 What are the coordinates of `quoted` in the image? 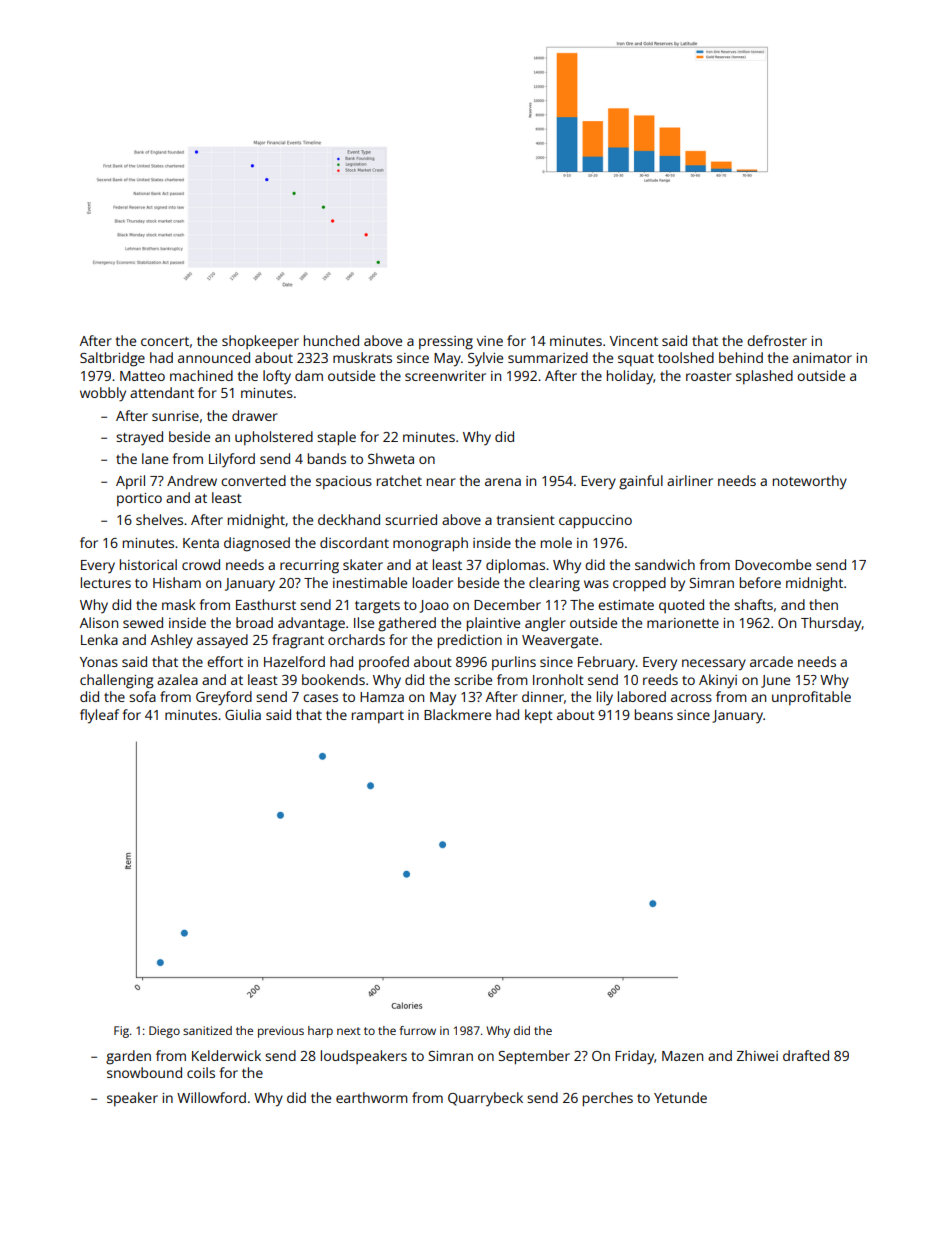 It's located at (681, 606).
